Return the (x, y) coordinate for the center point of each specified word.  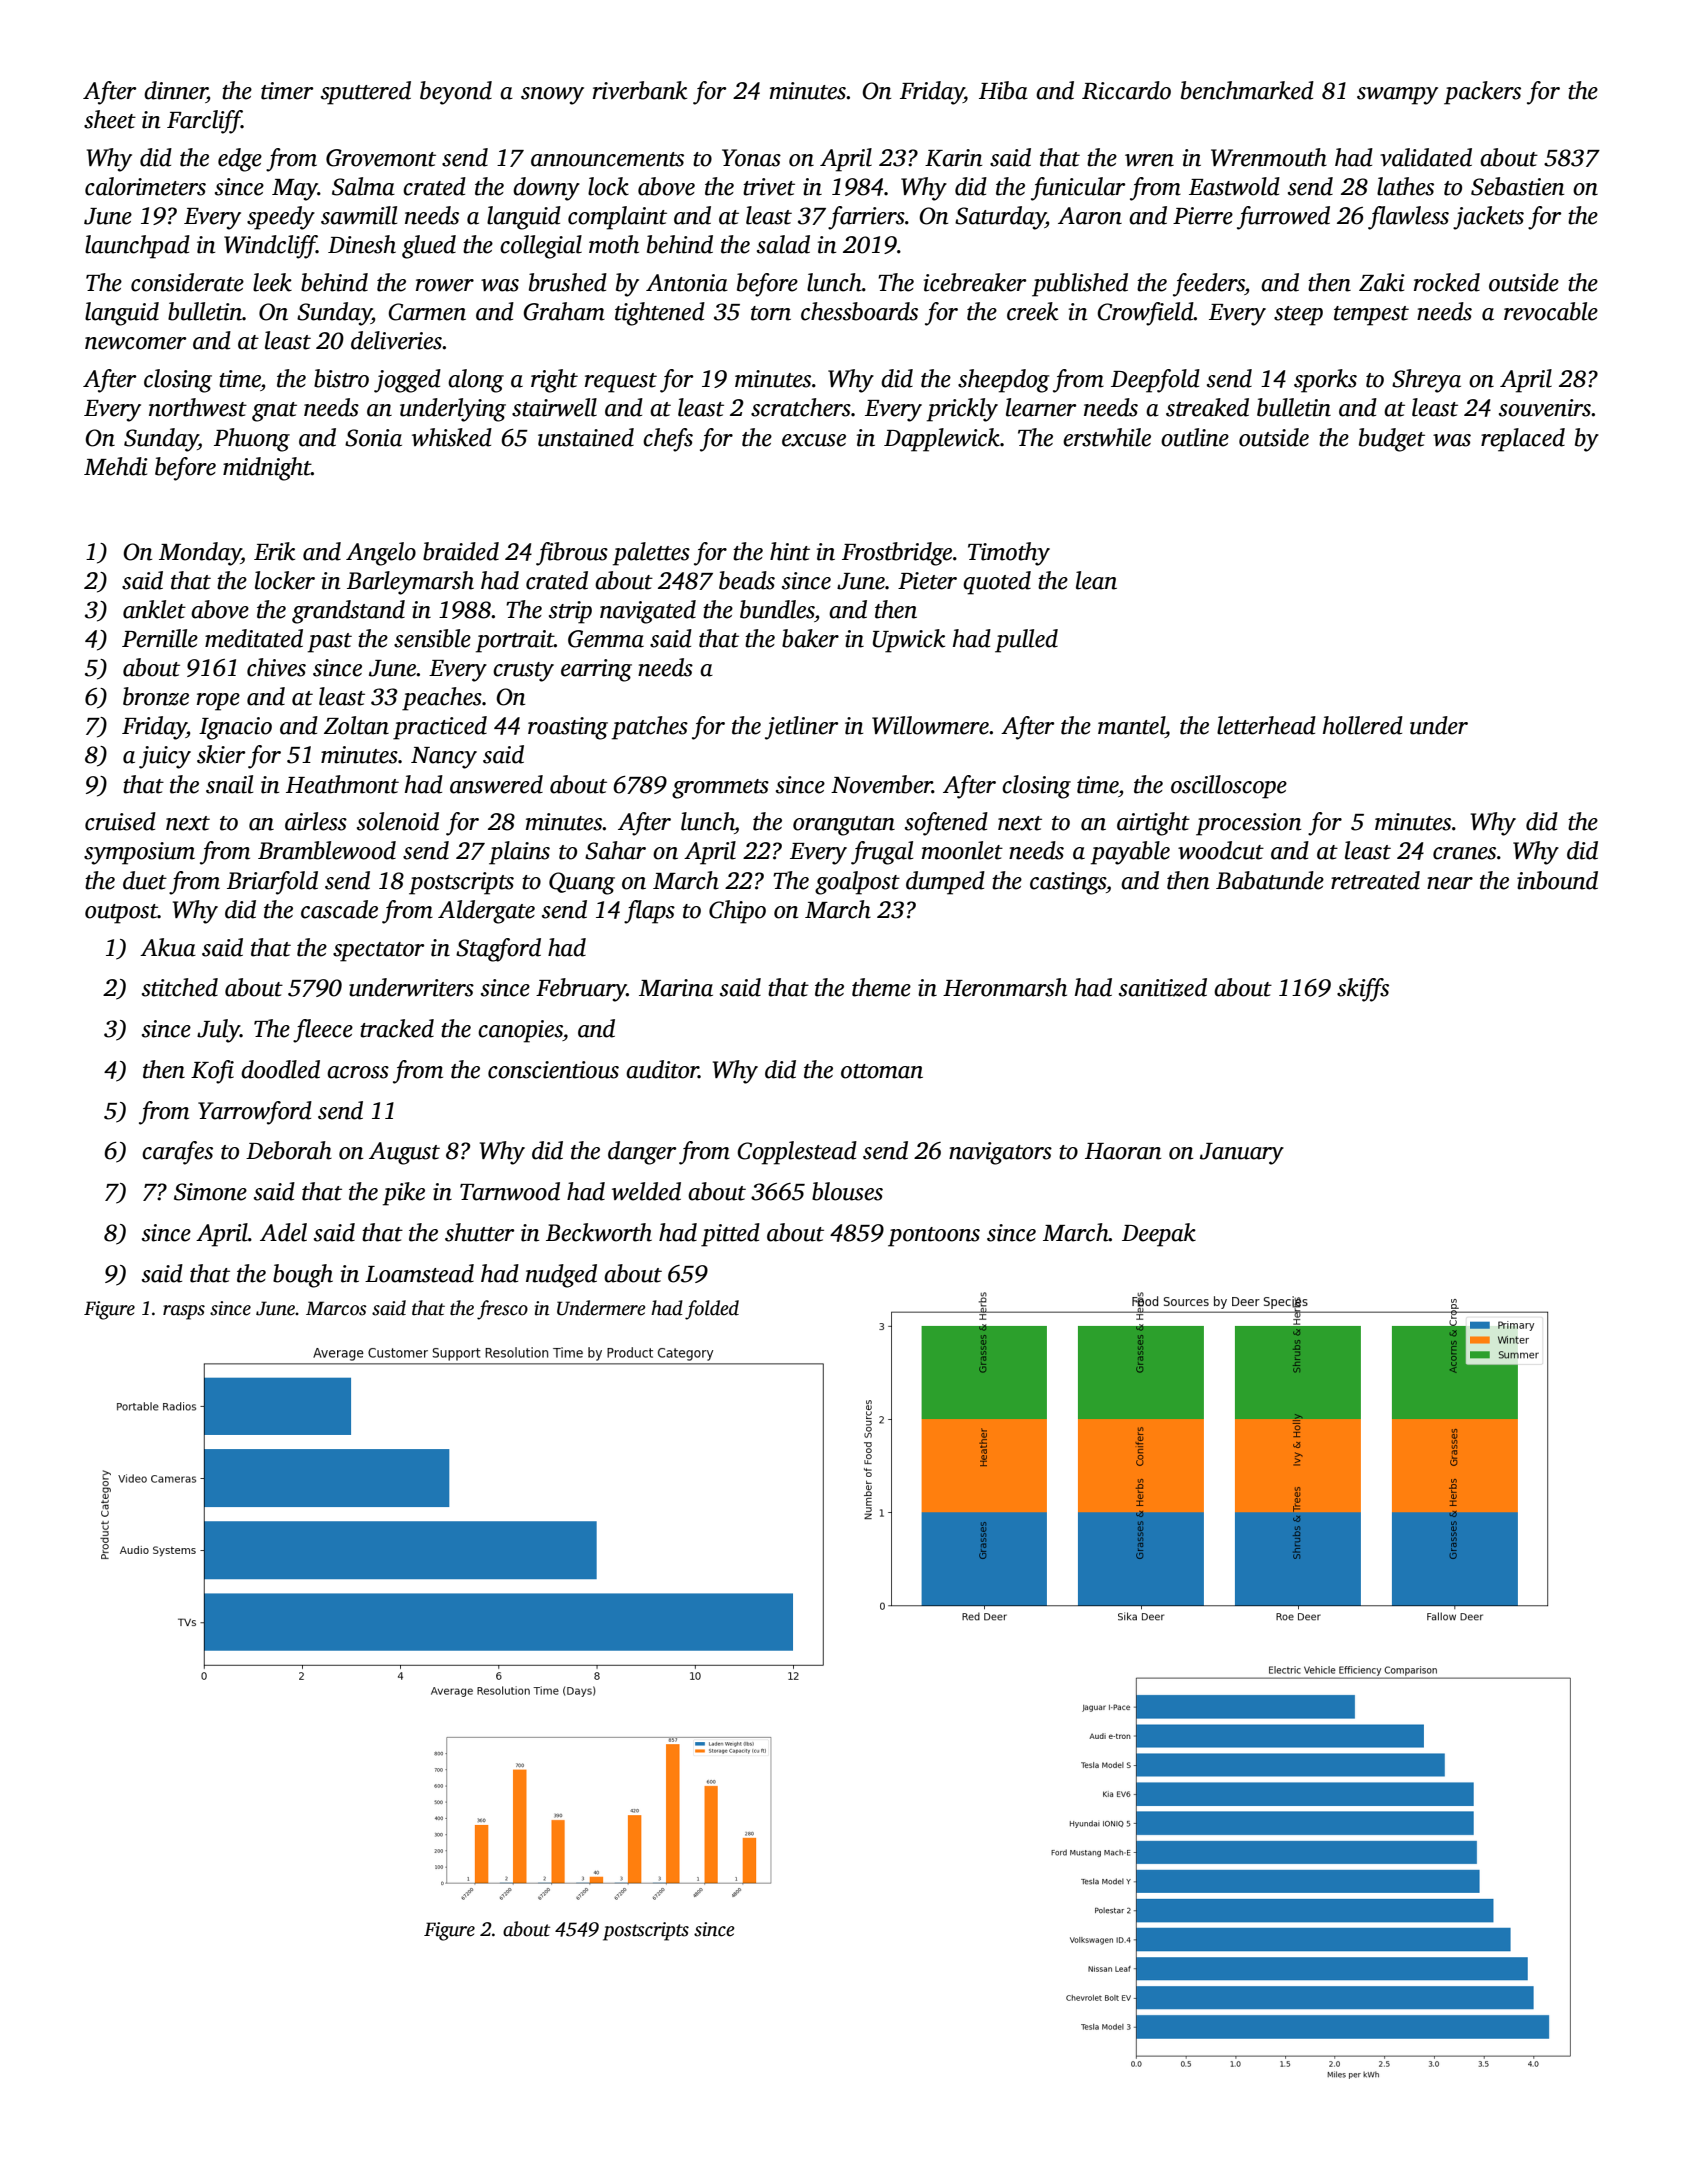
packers (1482, 93)
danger (642, 1153)
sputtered (366, 93)
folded (712, 1310)
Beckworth (599, 1232)
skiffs (1363, 990)
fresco (502, 1310)
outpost (121, 914)
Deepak (1159, 1235)
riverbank (640, 90)
